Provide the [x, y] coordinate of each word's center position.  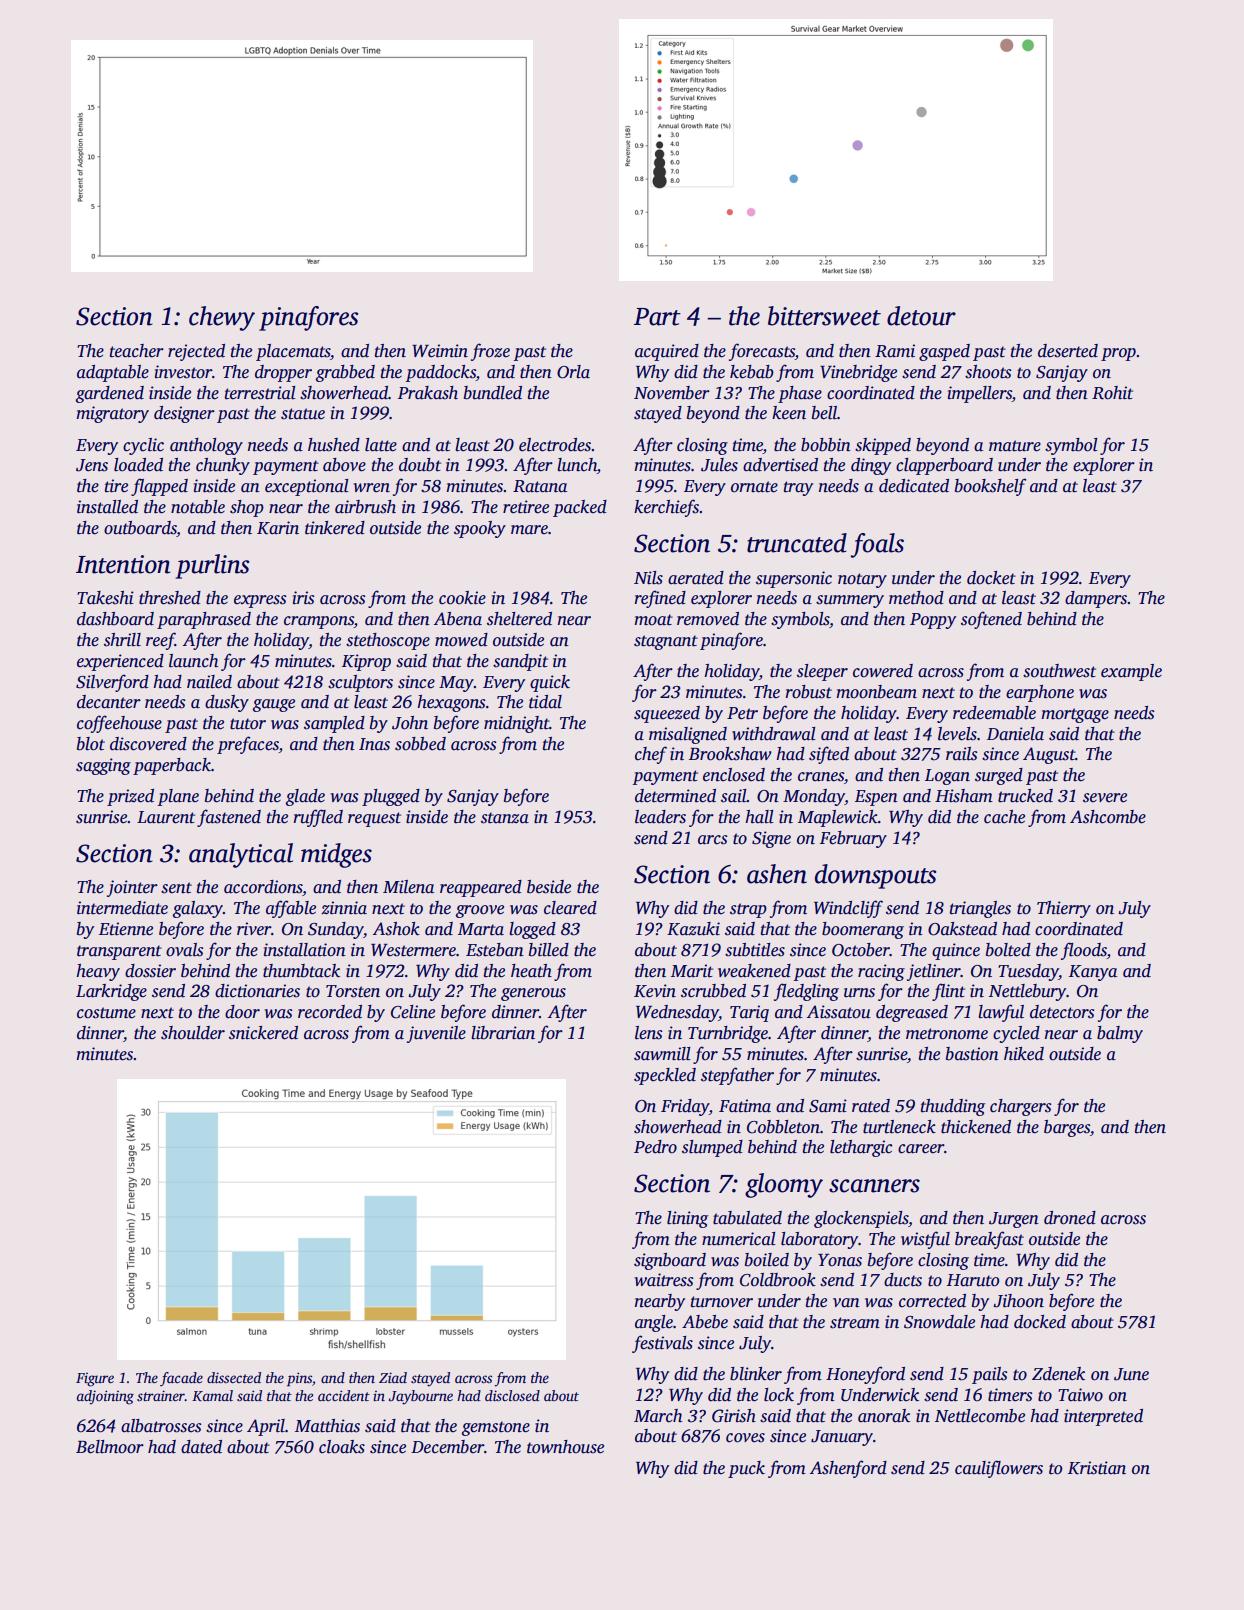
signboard [670, 1261]
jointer [132, 888]
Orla [573, 372]
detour [921, 316]
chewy [222, 318]
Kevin [655, 991]
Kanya [1093, 973]
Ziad [393, 1377]
